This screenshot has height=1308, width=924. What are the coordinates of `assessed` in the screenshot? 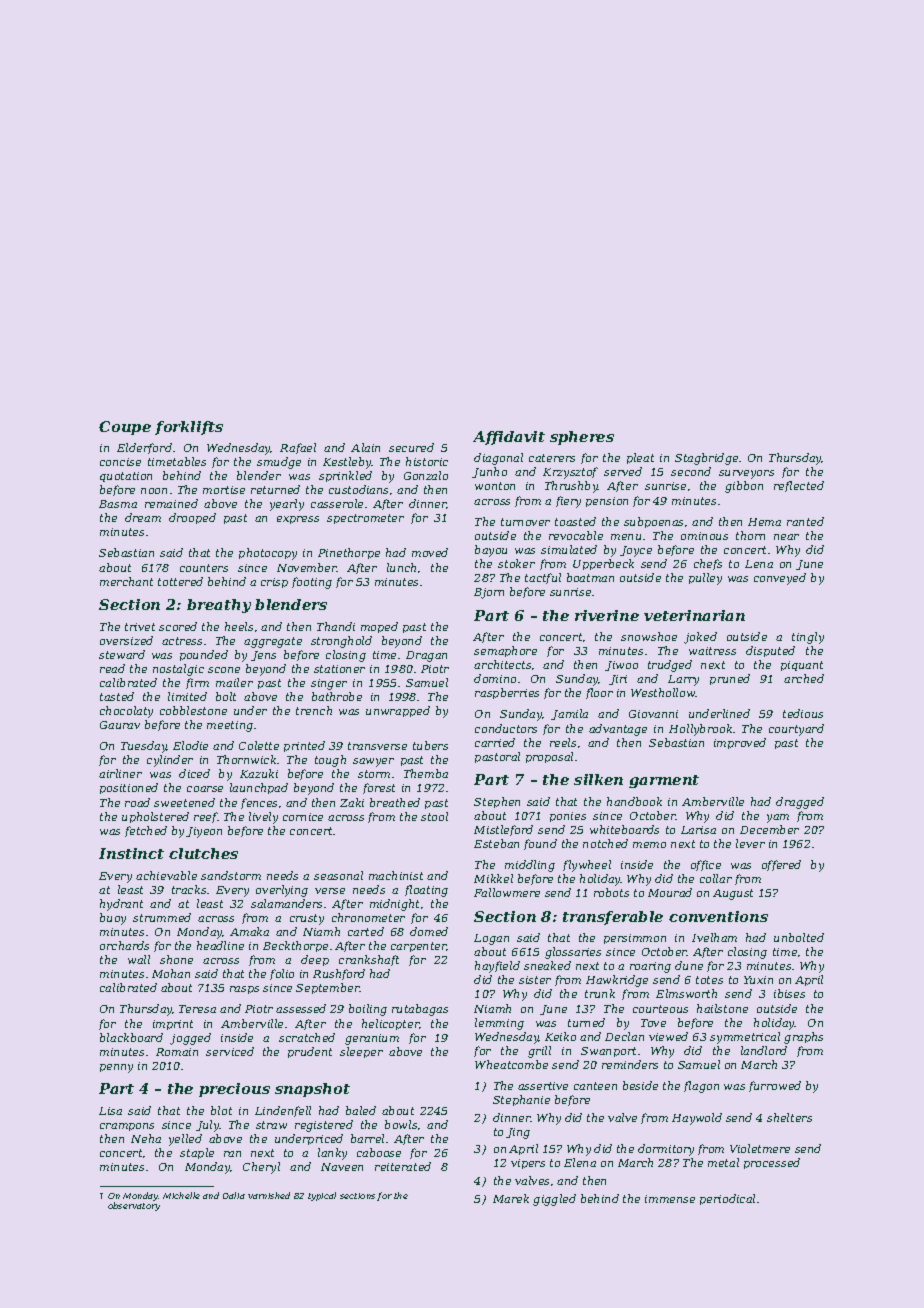 It's located at (301, 1008).
